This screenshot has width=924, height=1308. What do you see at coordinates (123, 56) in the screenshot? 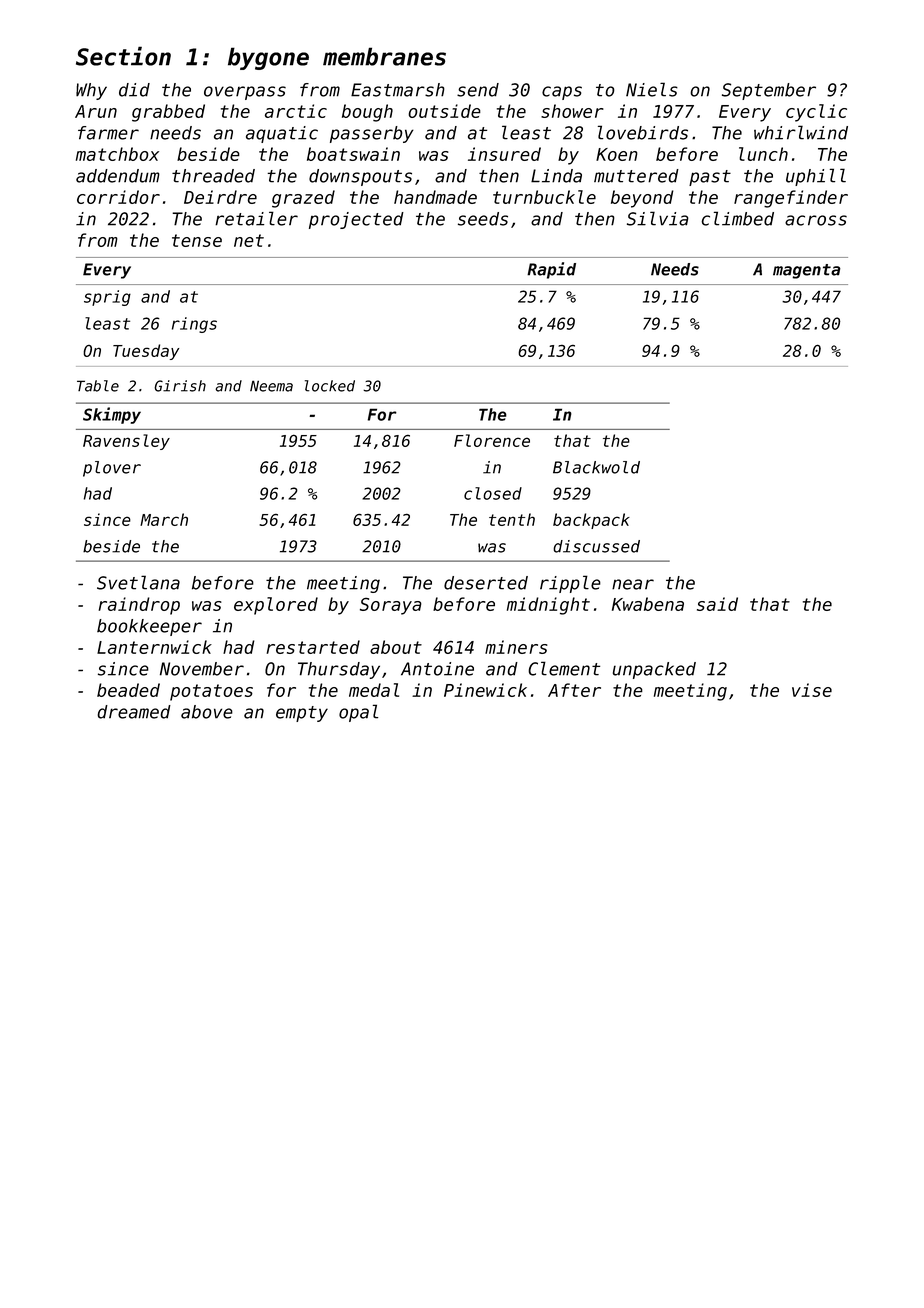
I see `Section` at bounding box center [123, 56].
